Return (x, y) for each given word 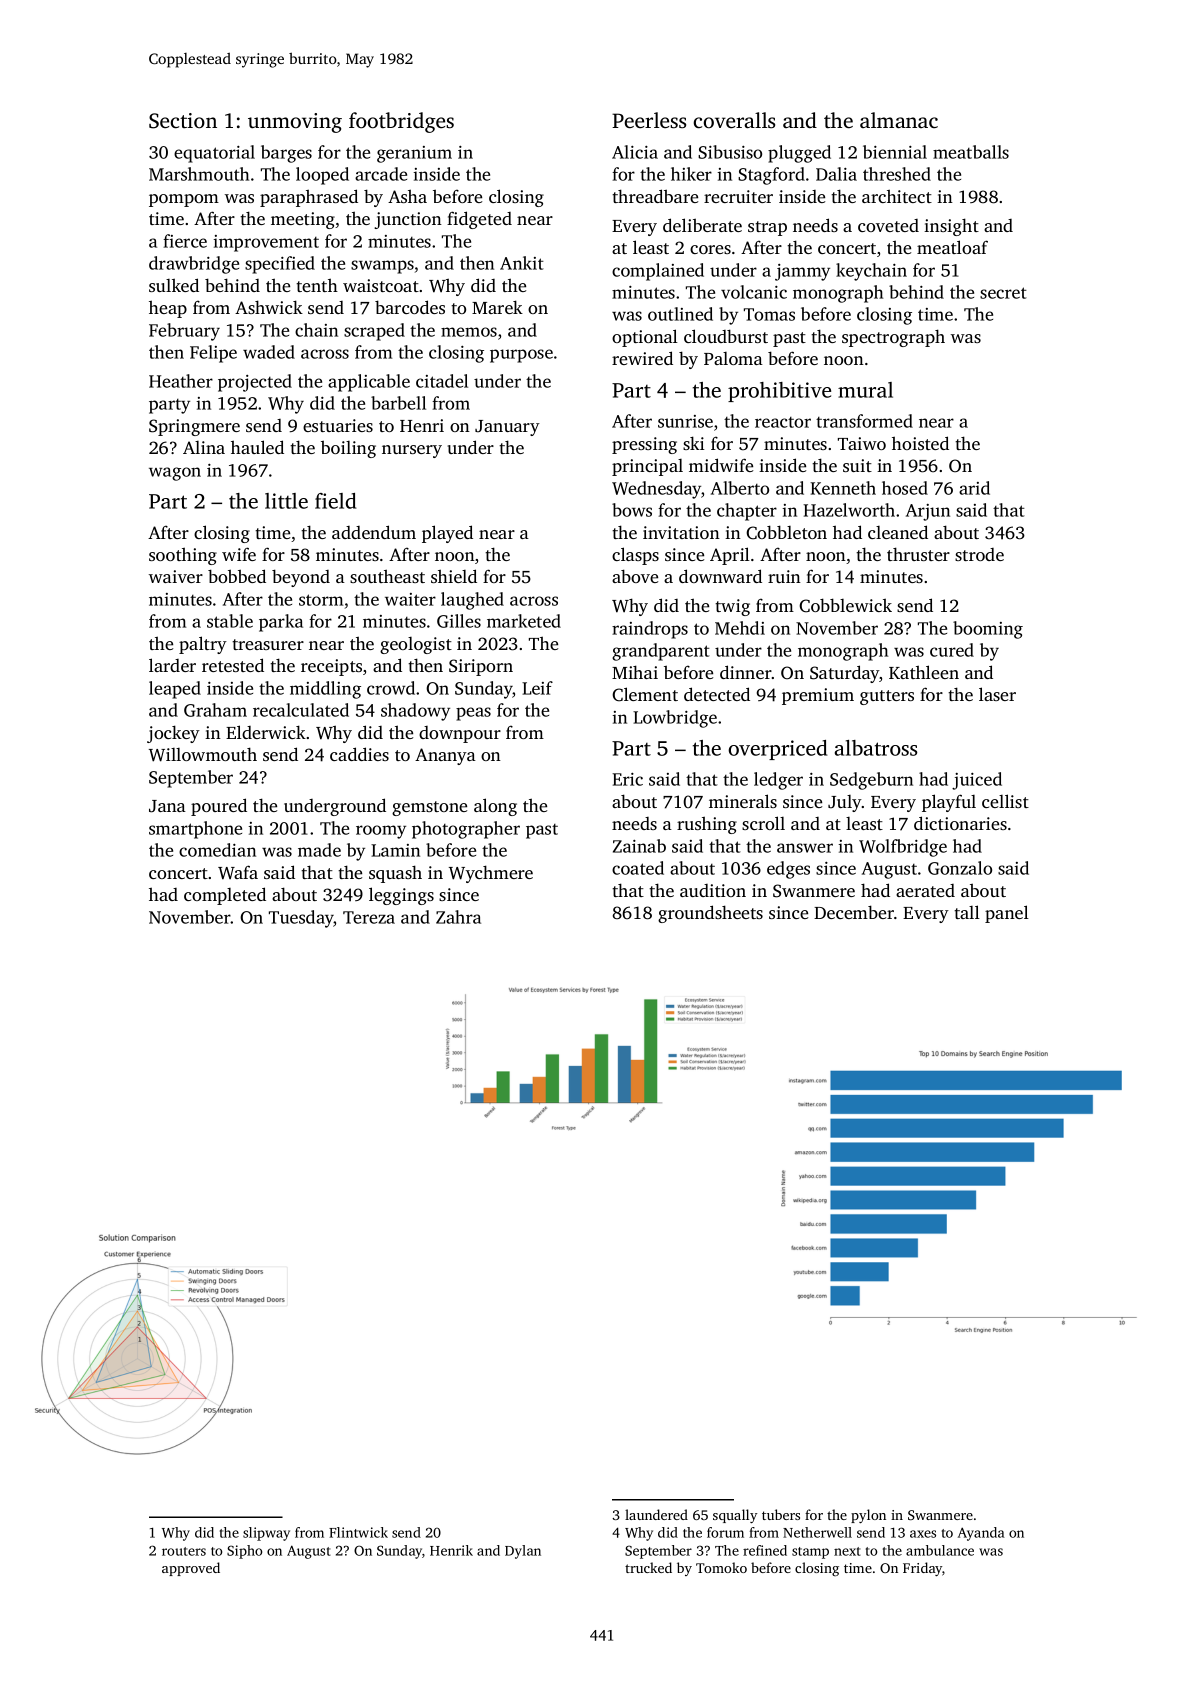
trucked (648, 1567)
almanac (899, 120)
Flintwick (358, 1532)
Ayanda (981, 1534)
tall (967, 912)
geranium (414, 154)
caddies (359, 754)
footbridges (401, 122)
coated (638, 868)
